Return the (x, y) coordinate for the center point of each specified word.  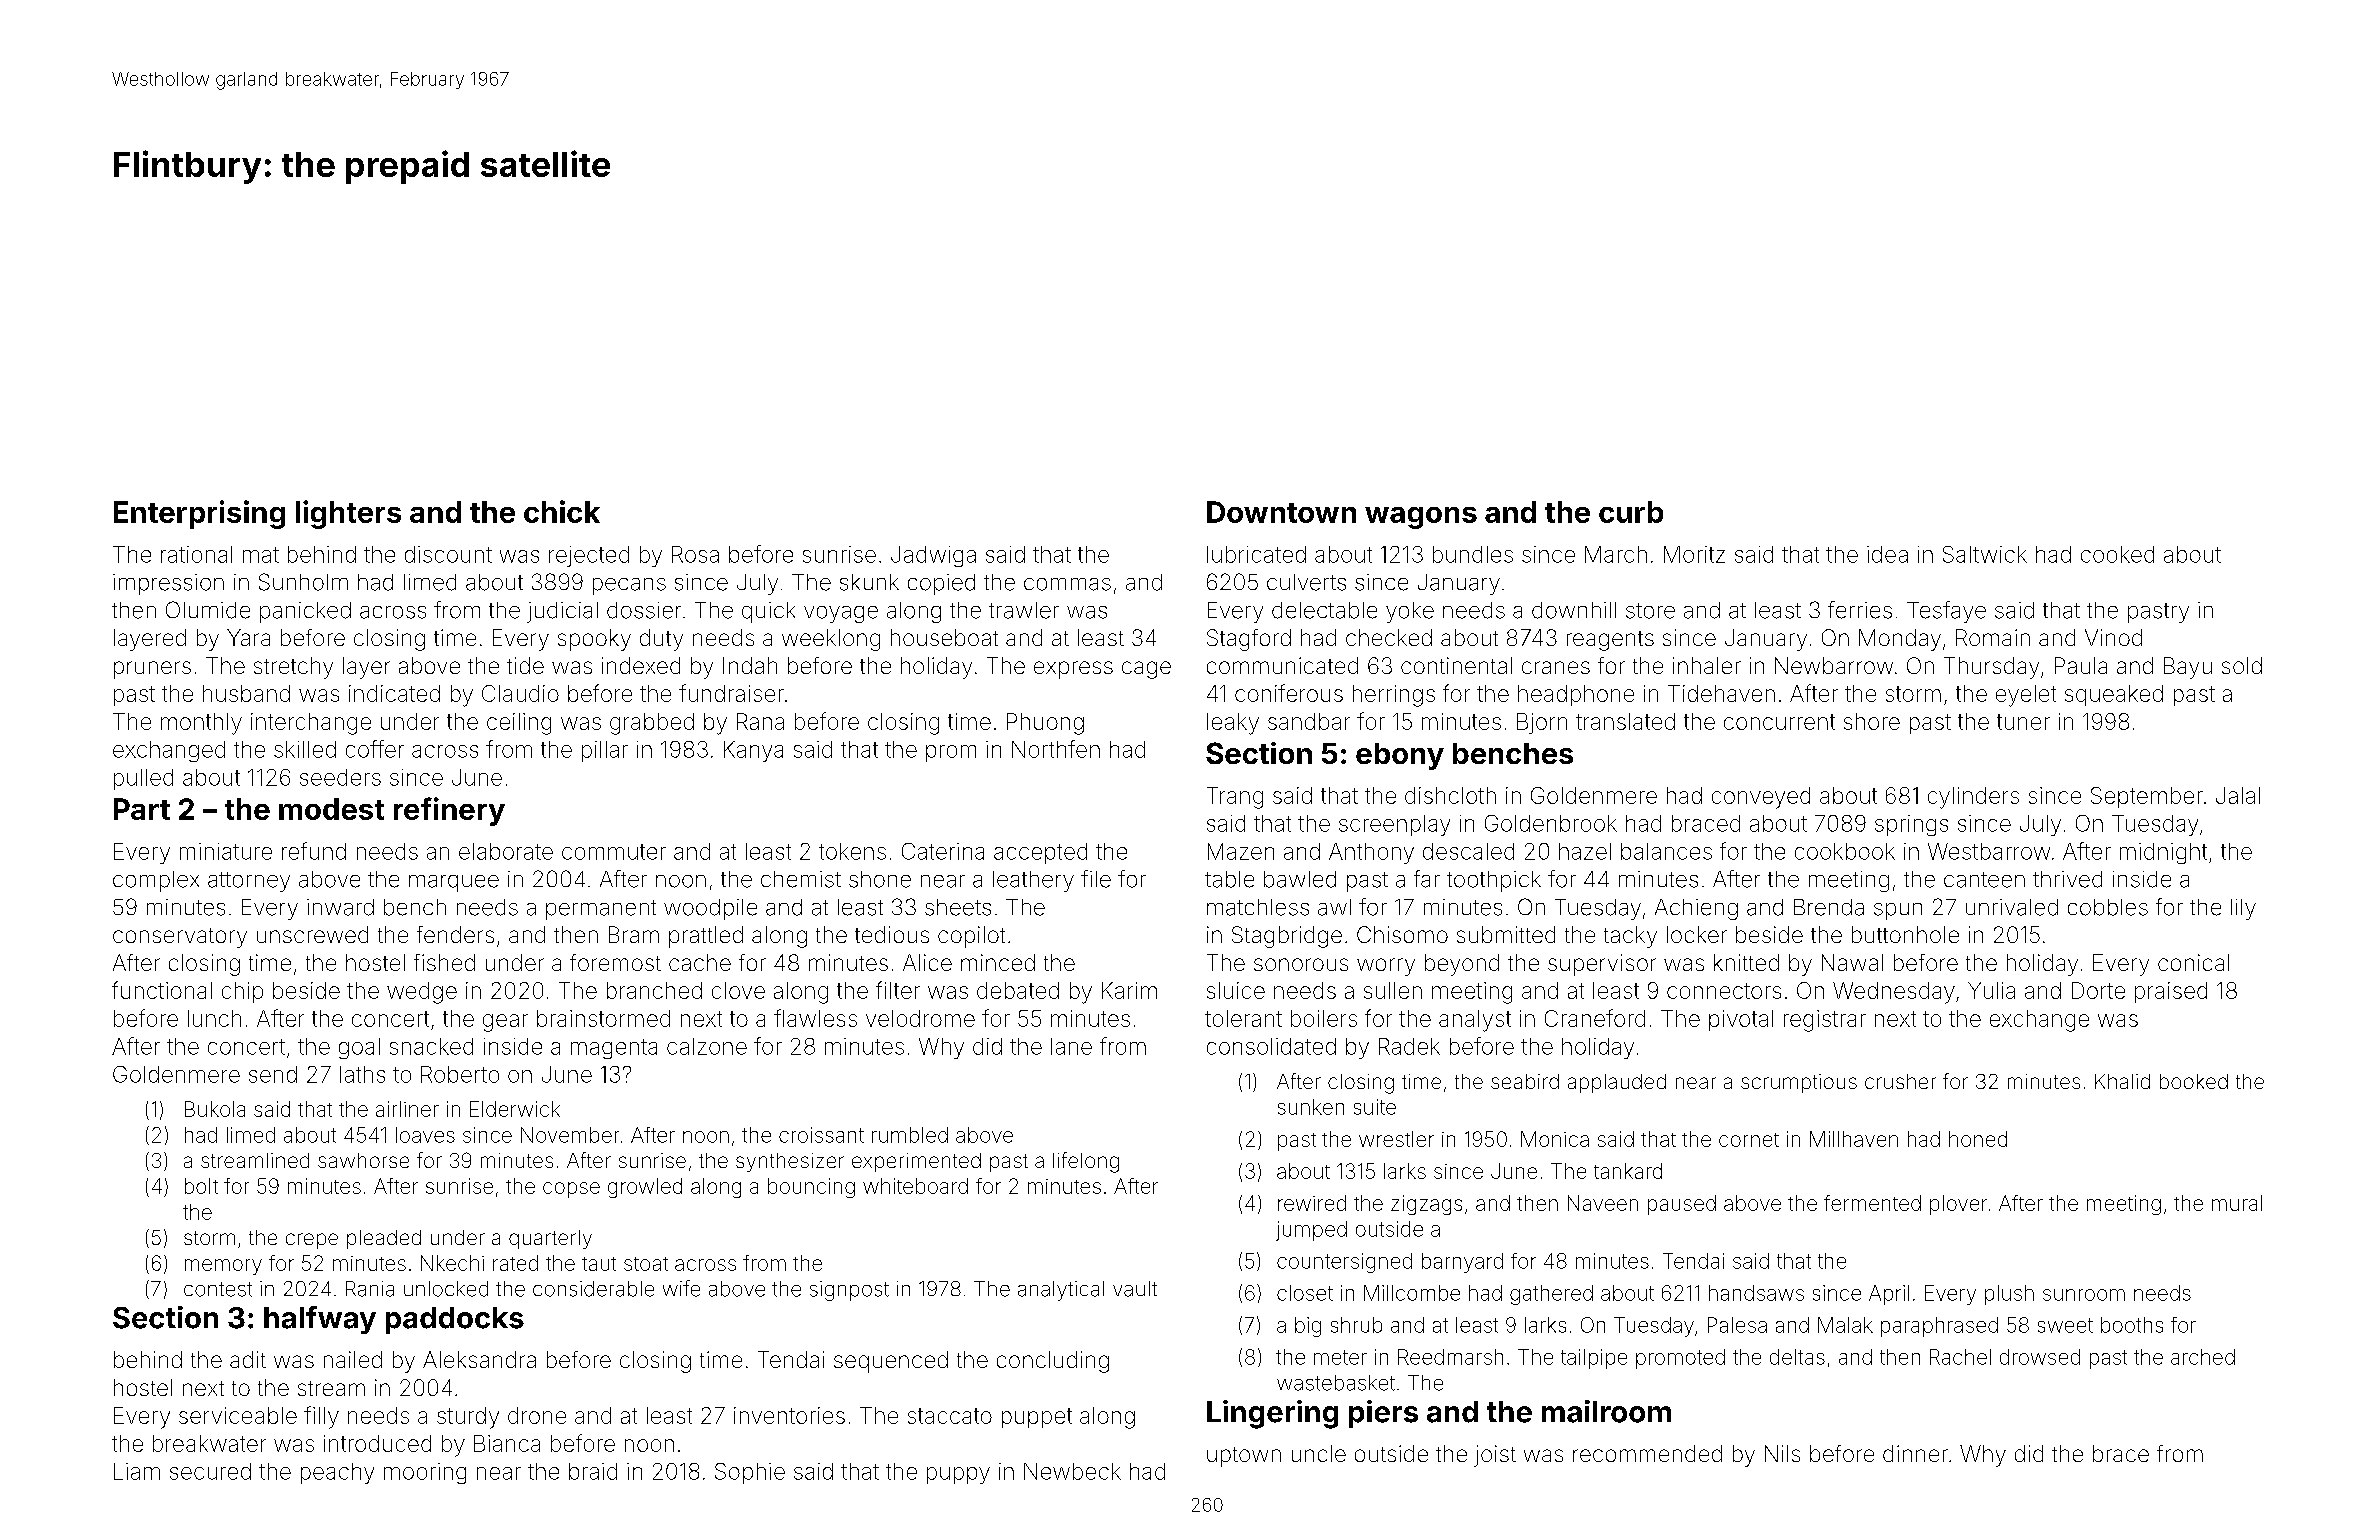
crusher (1900, 1081)
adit (248, 1359)
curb (1631, 512)
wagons (1421, 518)
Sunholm (303, 582)
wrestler (1396, 1139)
